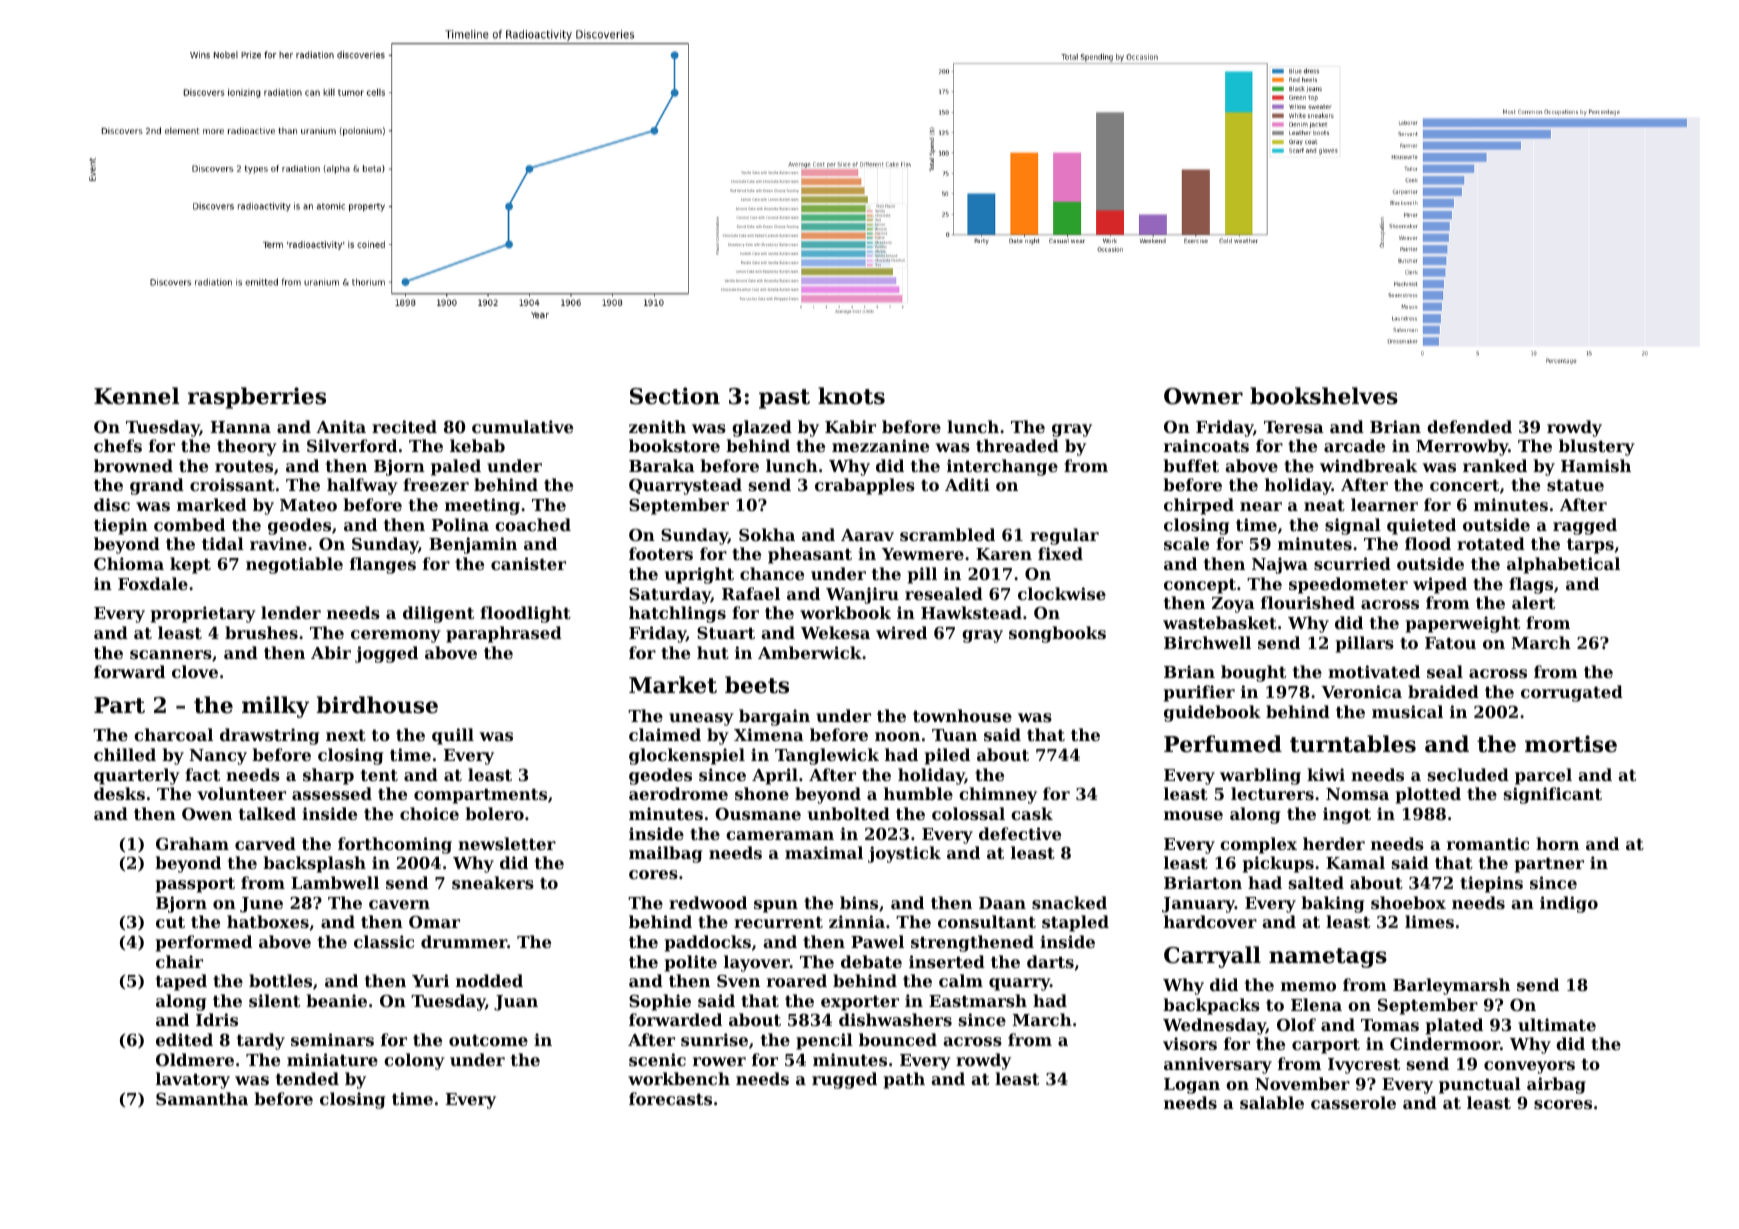 The width and height of the document is (1739, 1229). Describe the element at coordinates (1355, 862) in the document. I see `Kamal` at that location.
